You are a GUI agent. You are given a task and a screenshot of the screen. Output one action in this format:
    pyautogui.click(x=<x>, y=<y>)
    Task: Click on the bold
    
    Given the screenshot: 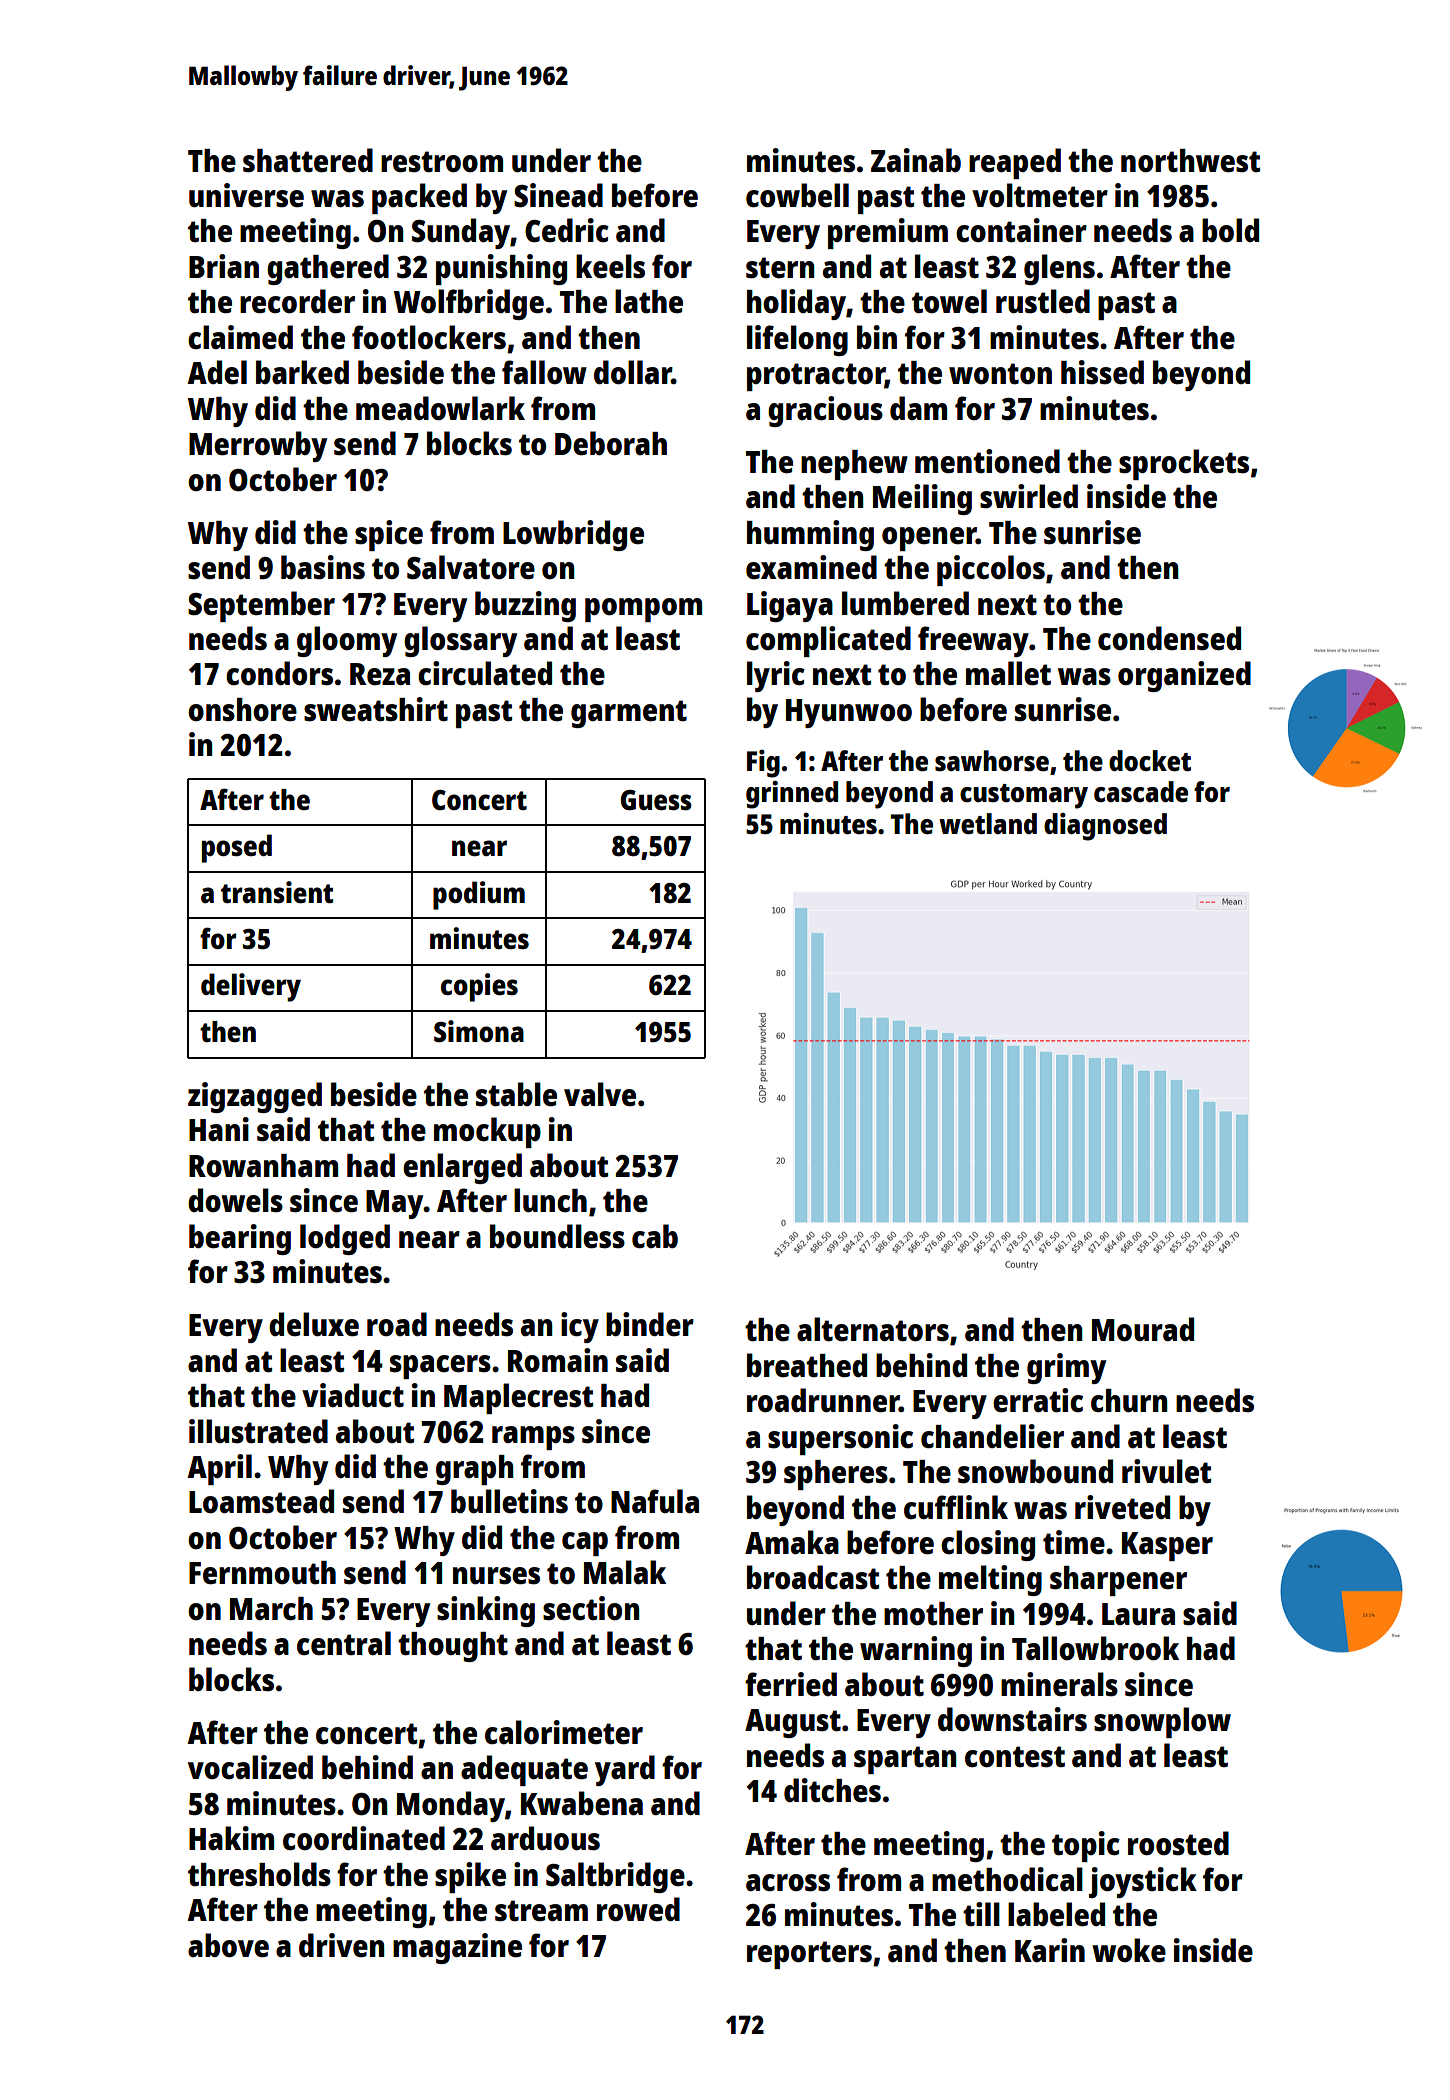 What is the action you would take?
    pyautogui.click(x=1230, y=230)
